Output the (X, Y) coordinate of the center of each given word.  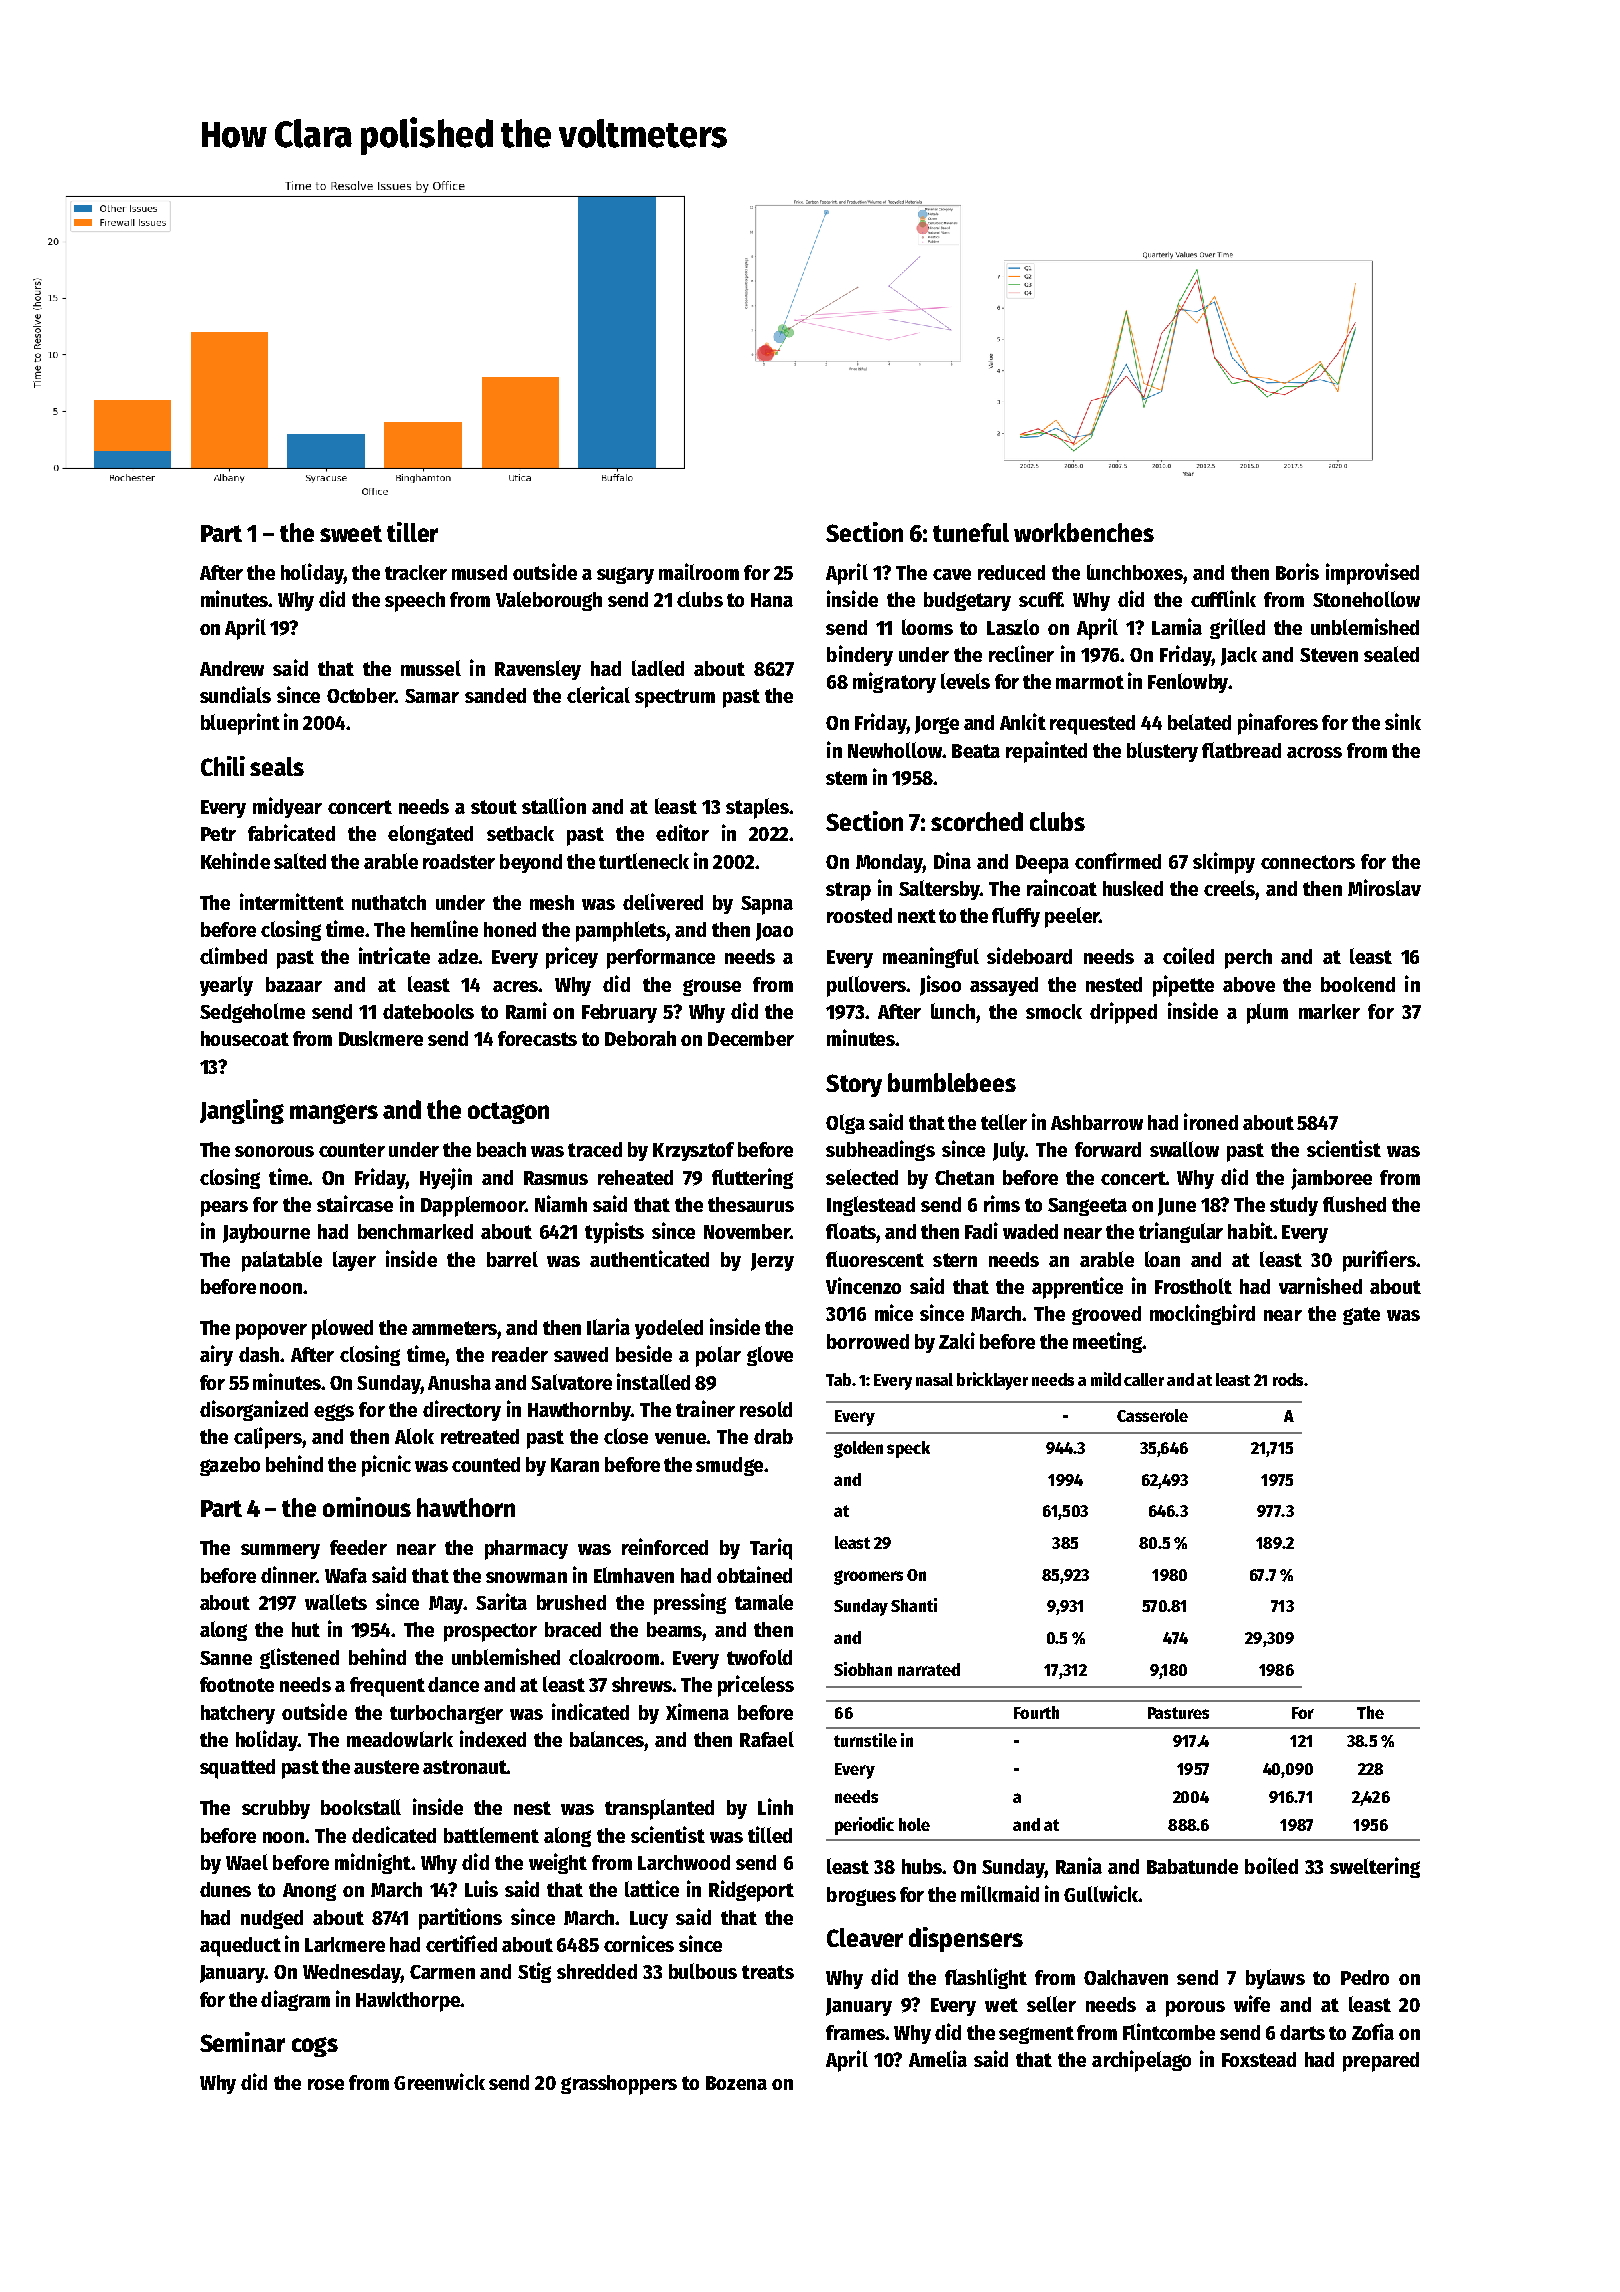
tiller (412, 532)
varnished (1320, 1285)
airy (216, 1355)
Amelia (938, 2058)
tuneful (971, 532)
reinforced (665, 1546)
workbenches (1084, 532)
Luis (481, 1888)
